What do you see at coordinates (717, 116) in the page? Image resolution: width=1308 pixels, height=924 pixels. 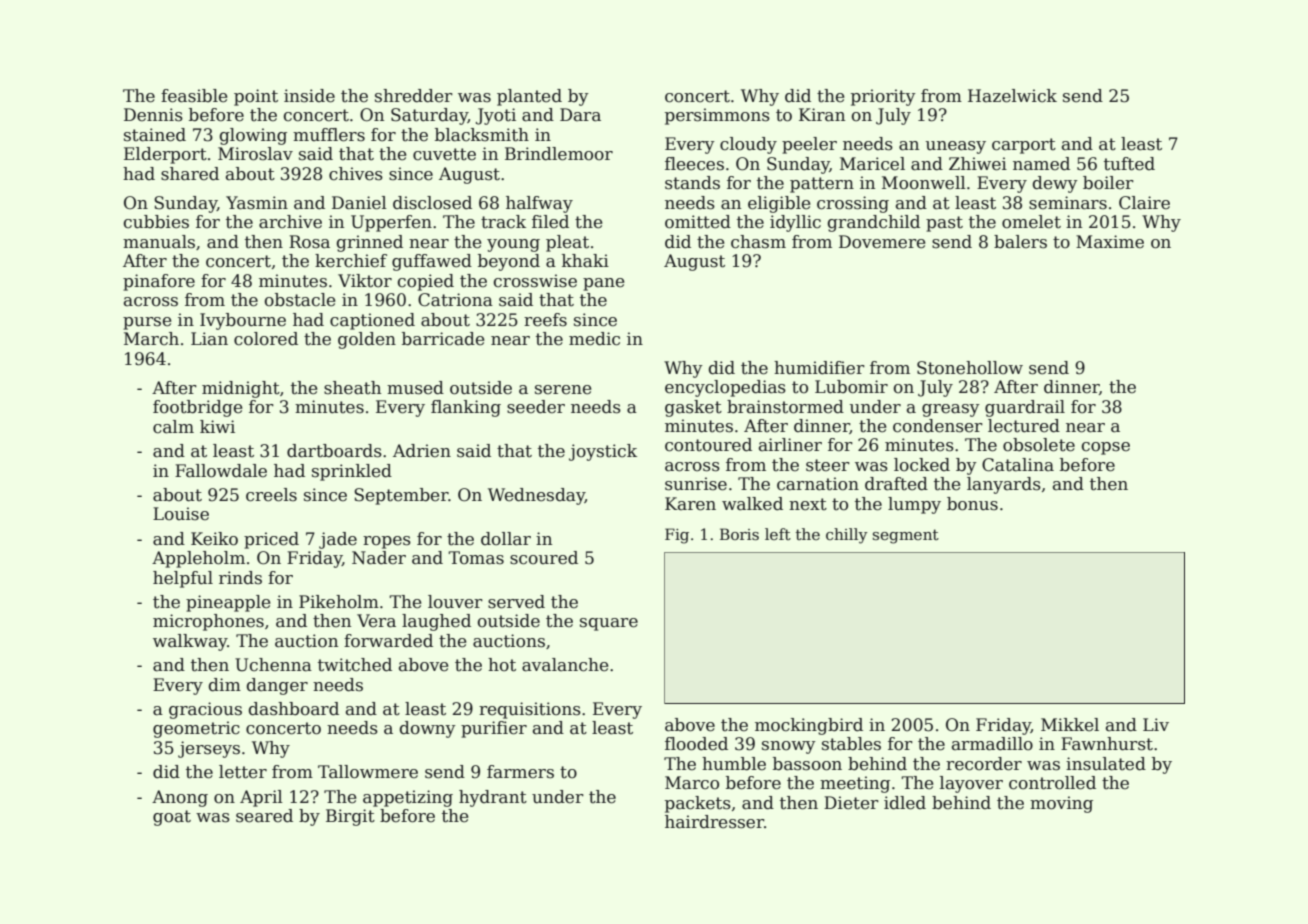 I see `persimmons` at bounding box center [717, 116].
